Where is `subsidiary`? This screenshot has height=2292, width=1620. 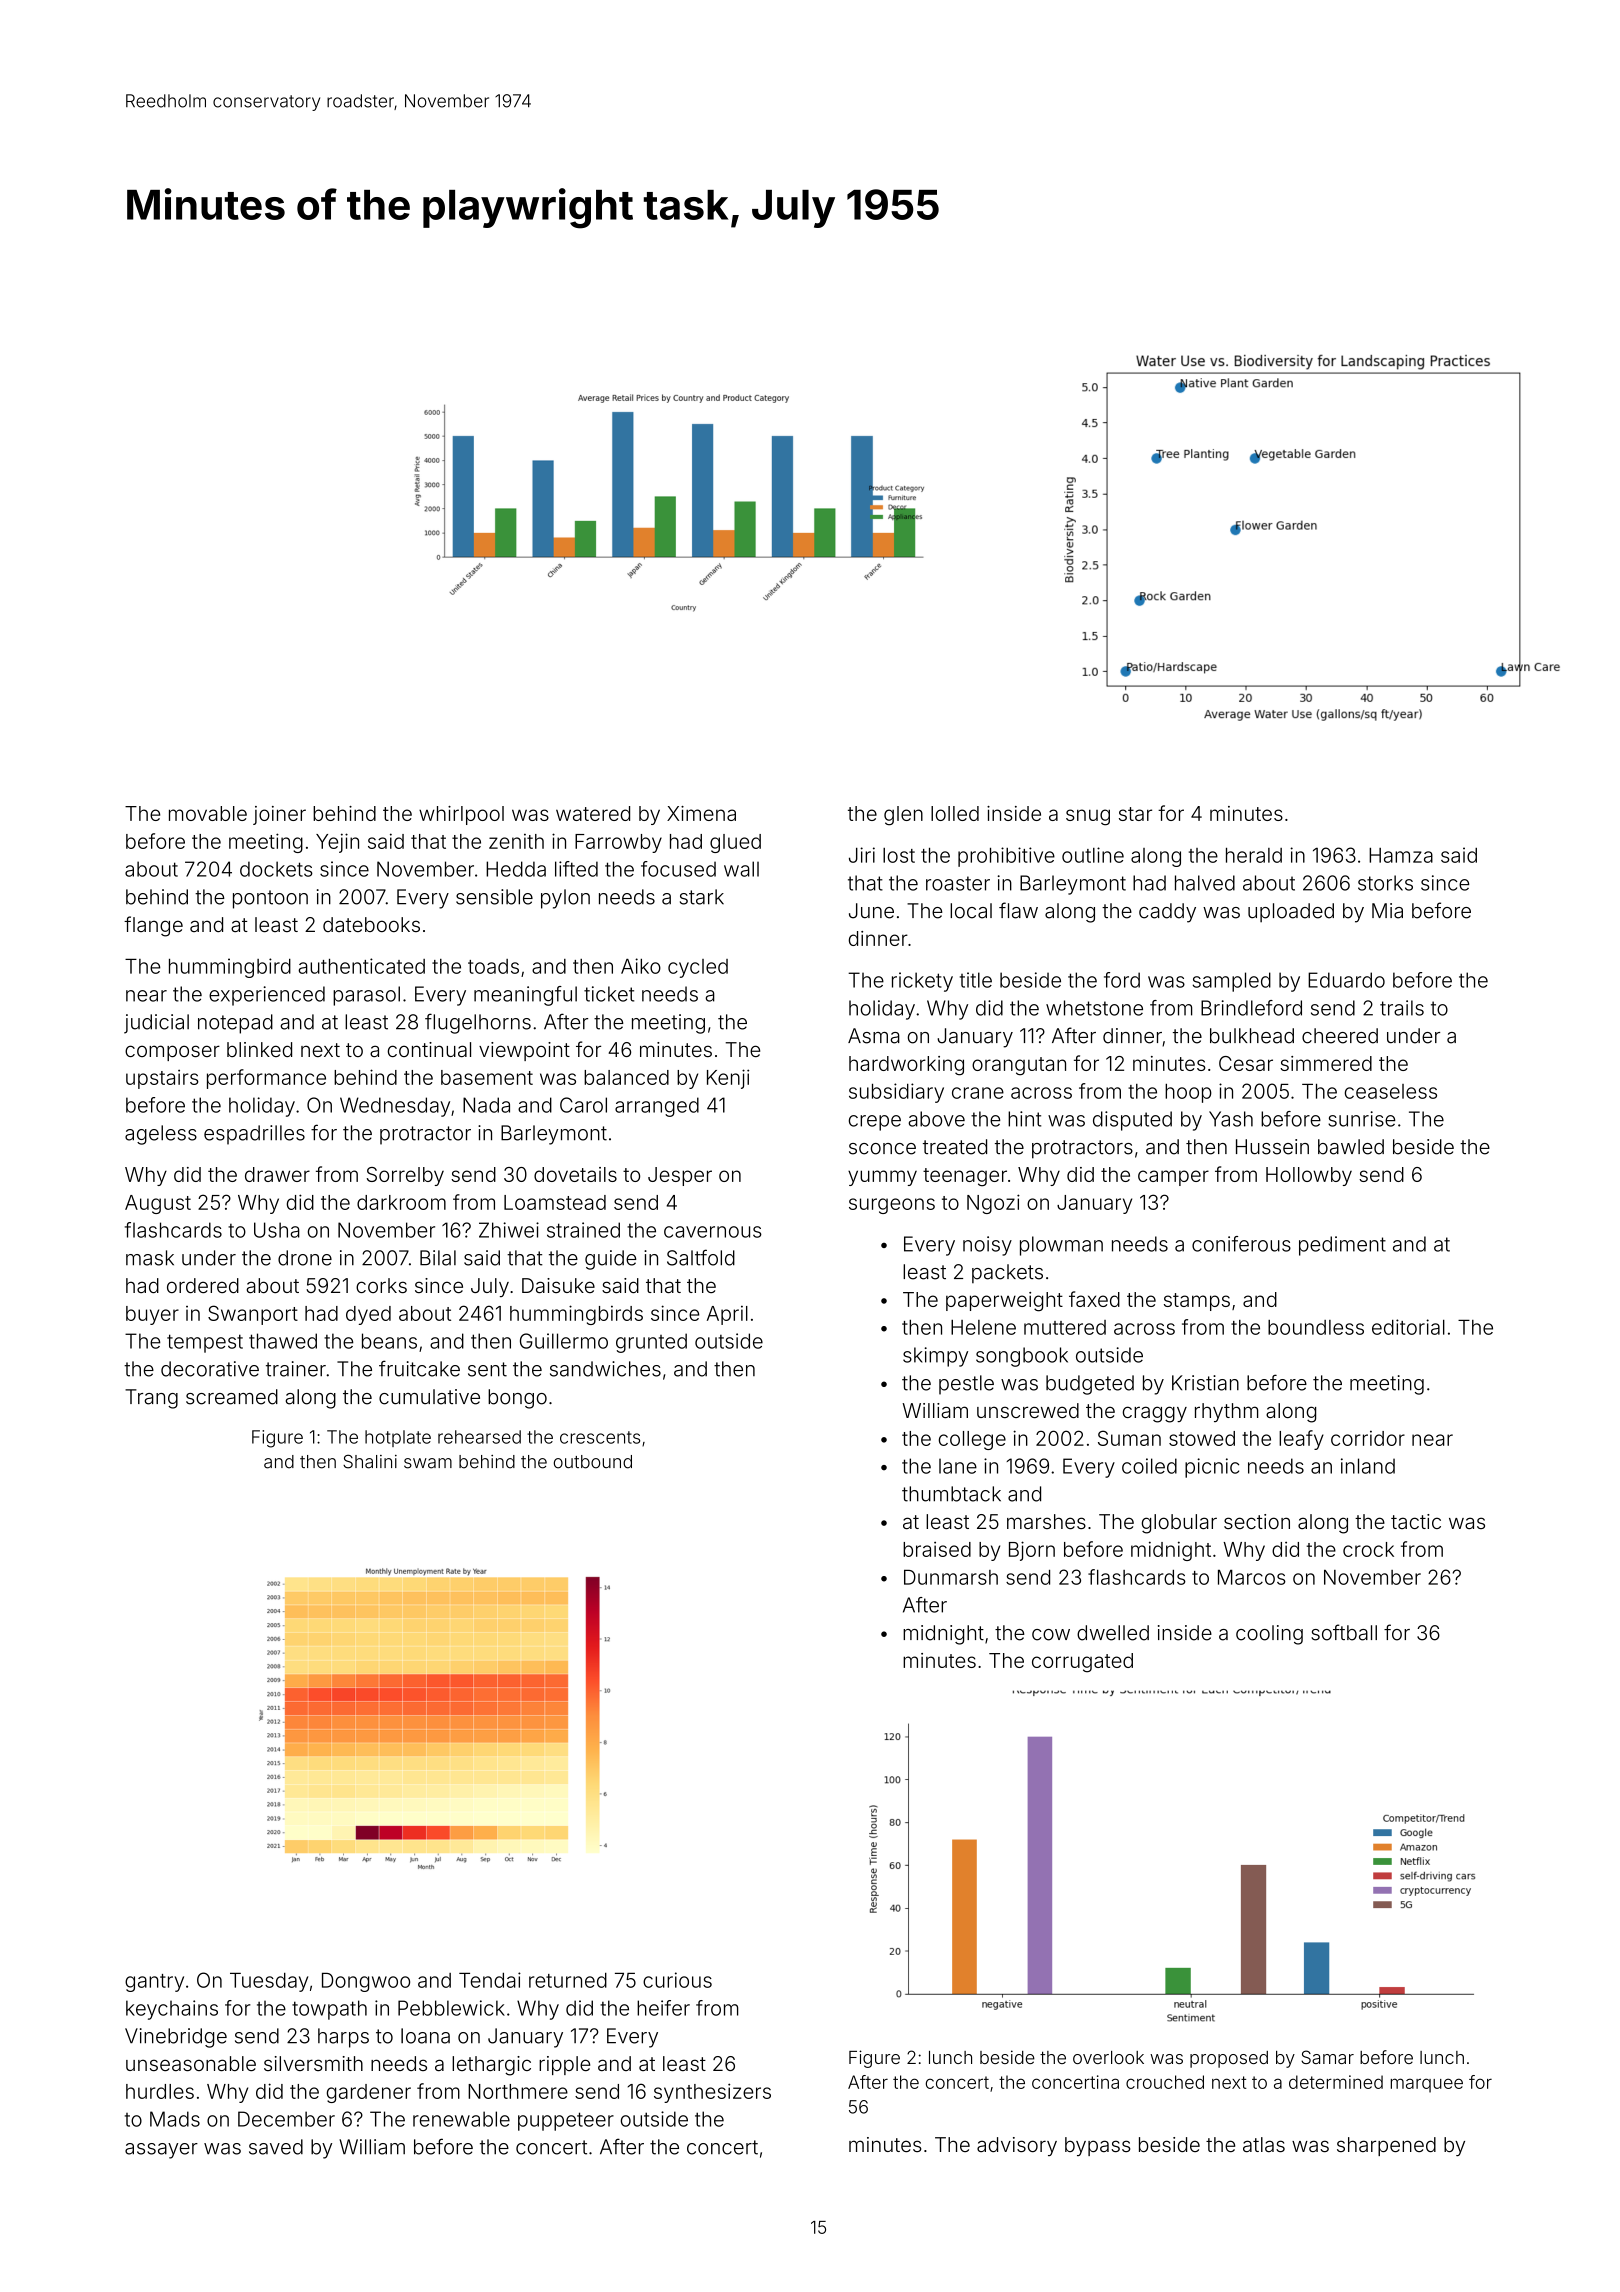 subsidiary is located at coordinates (896, 1093).
